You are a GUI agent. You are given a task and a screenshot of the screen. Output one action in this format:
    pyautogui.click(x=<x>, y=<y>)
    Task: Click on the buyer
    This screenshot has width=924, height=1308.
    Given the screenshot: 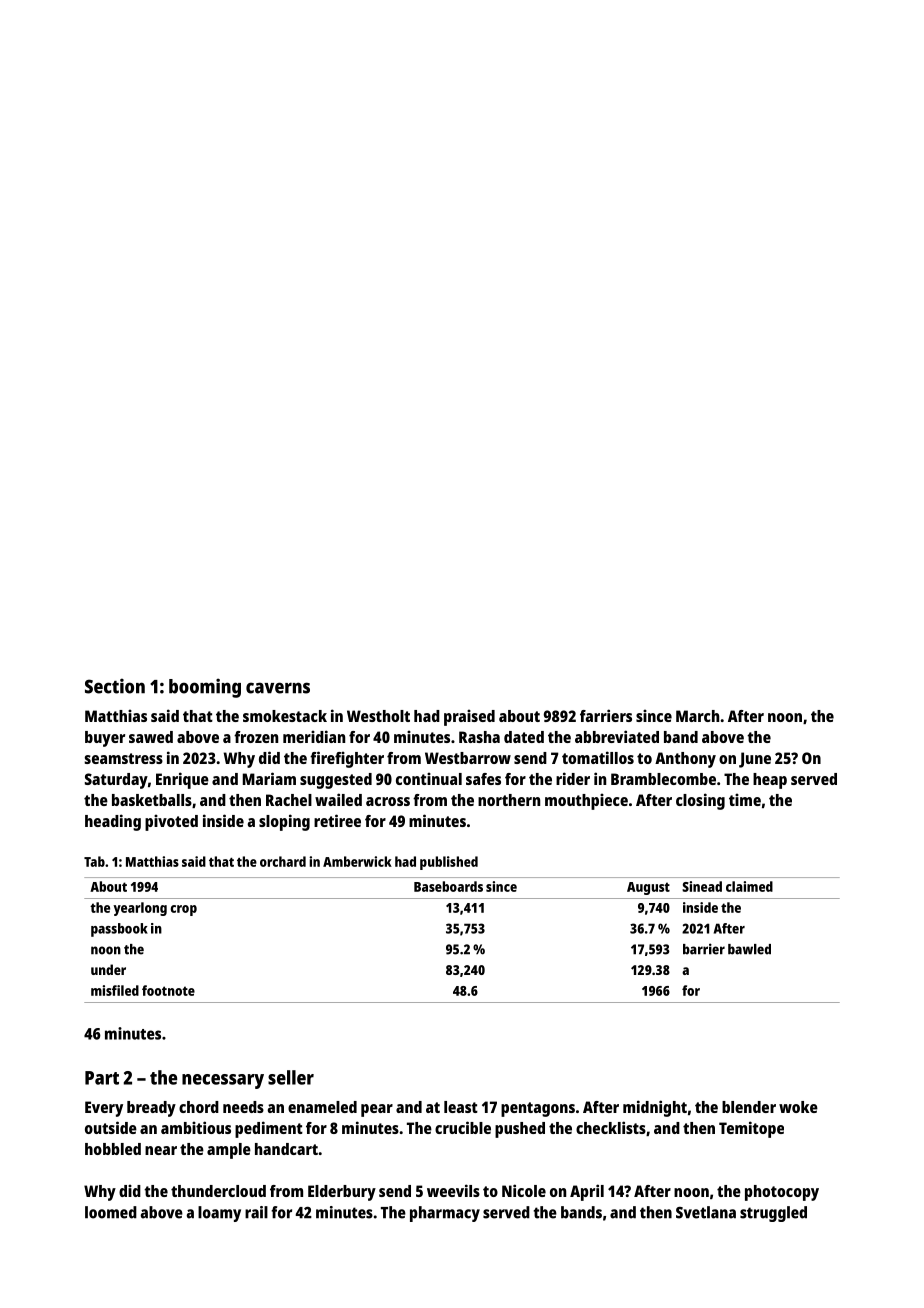 What is the action you would take?
    pyautogui.click(x=105, y=739)
